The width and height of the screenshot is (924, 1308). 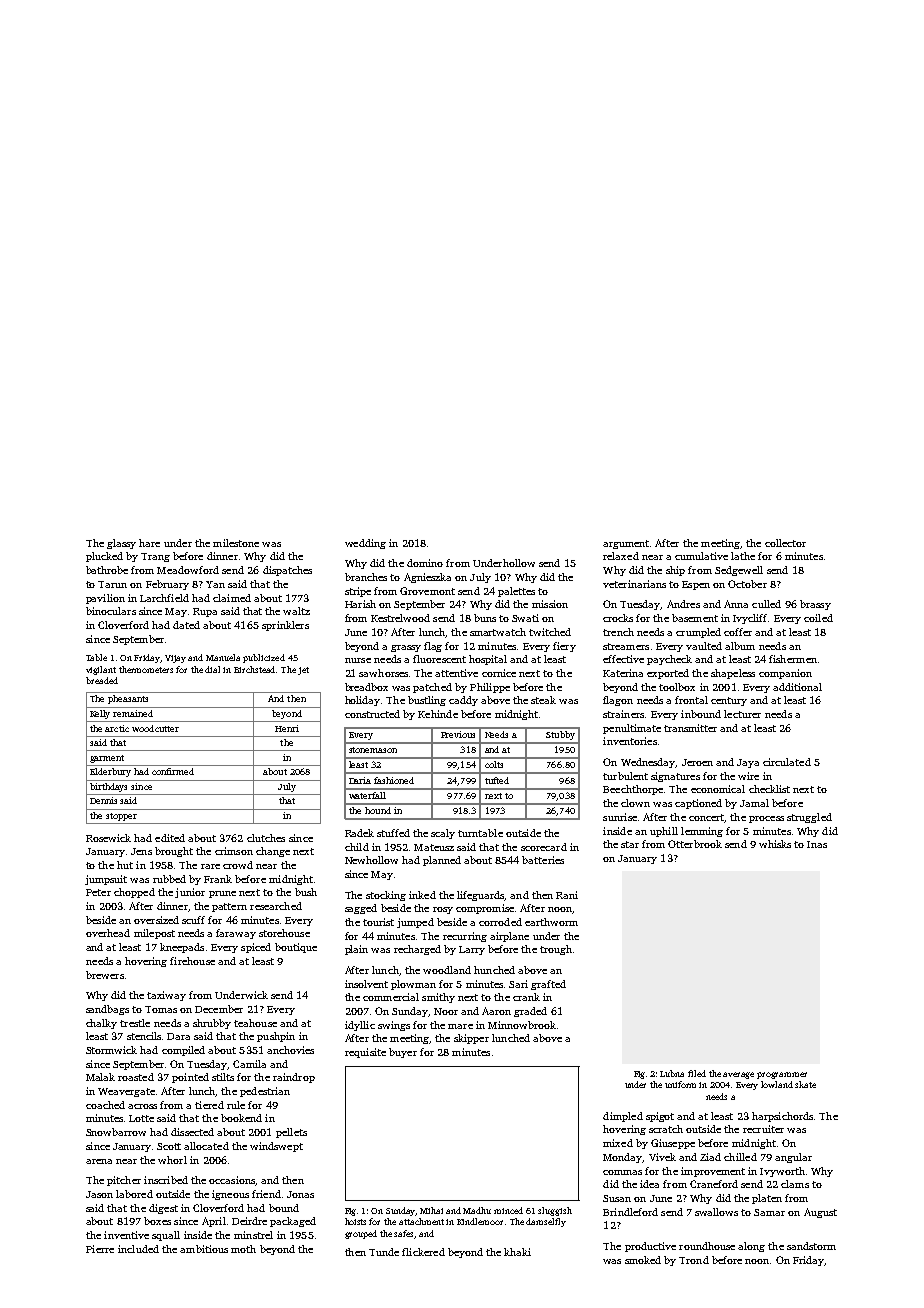 I want to click on Samar, so click(x=769, y=1212).
